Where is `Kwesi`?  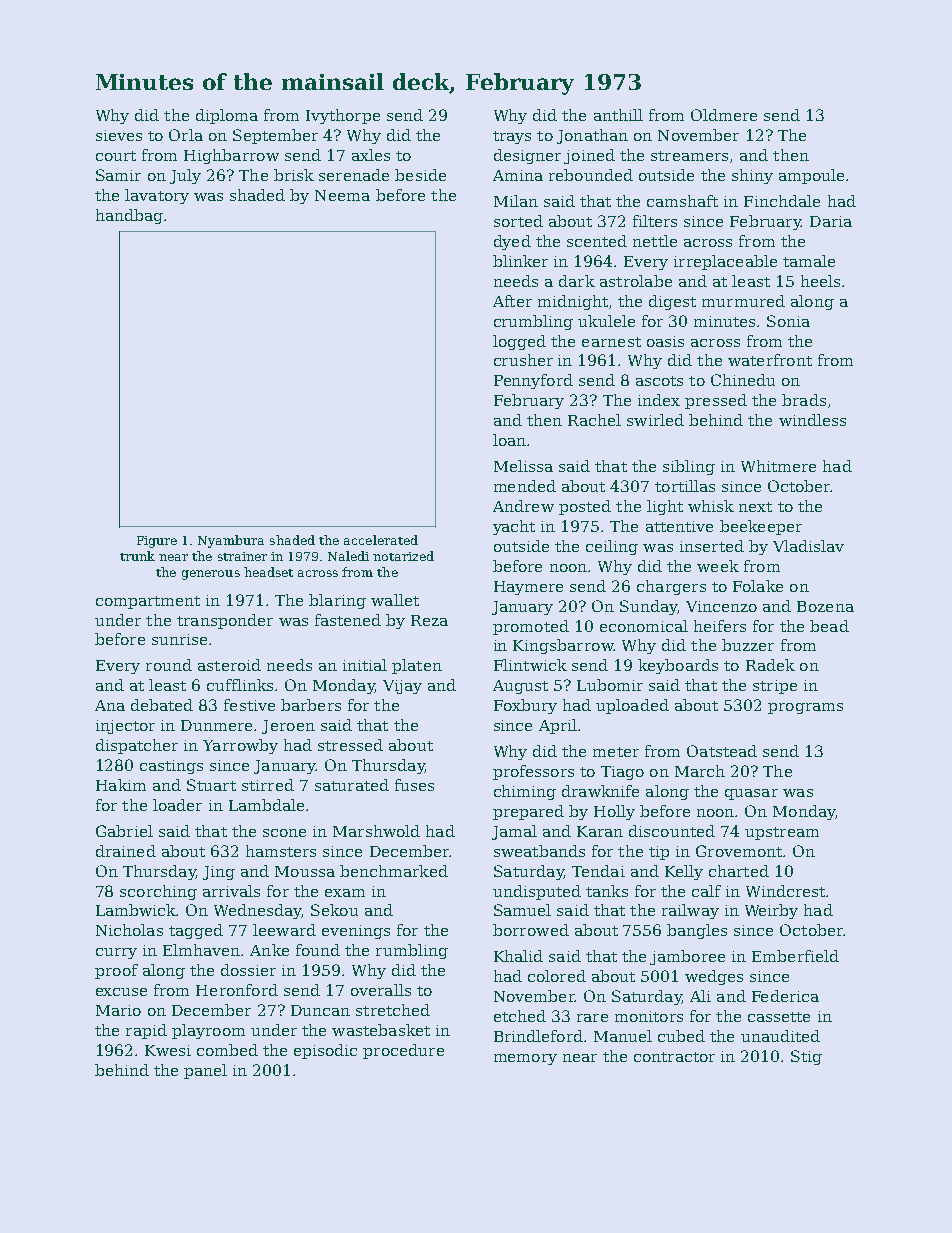
Kwesi is located at coordinates (168, 1050).
